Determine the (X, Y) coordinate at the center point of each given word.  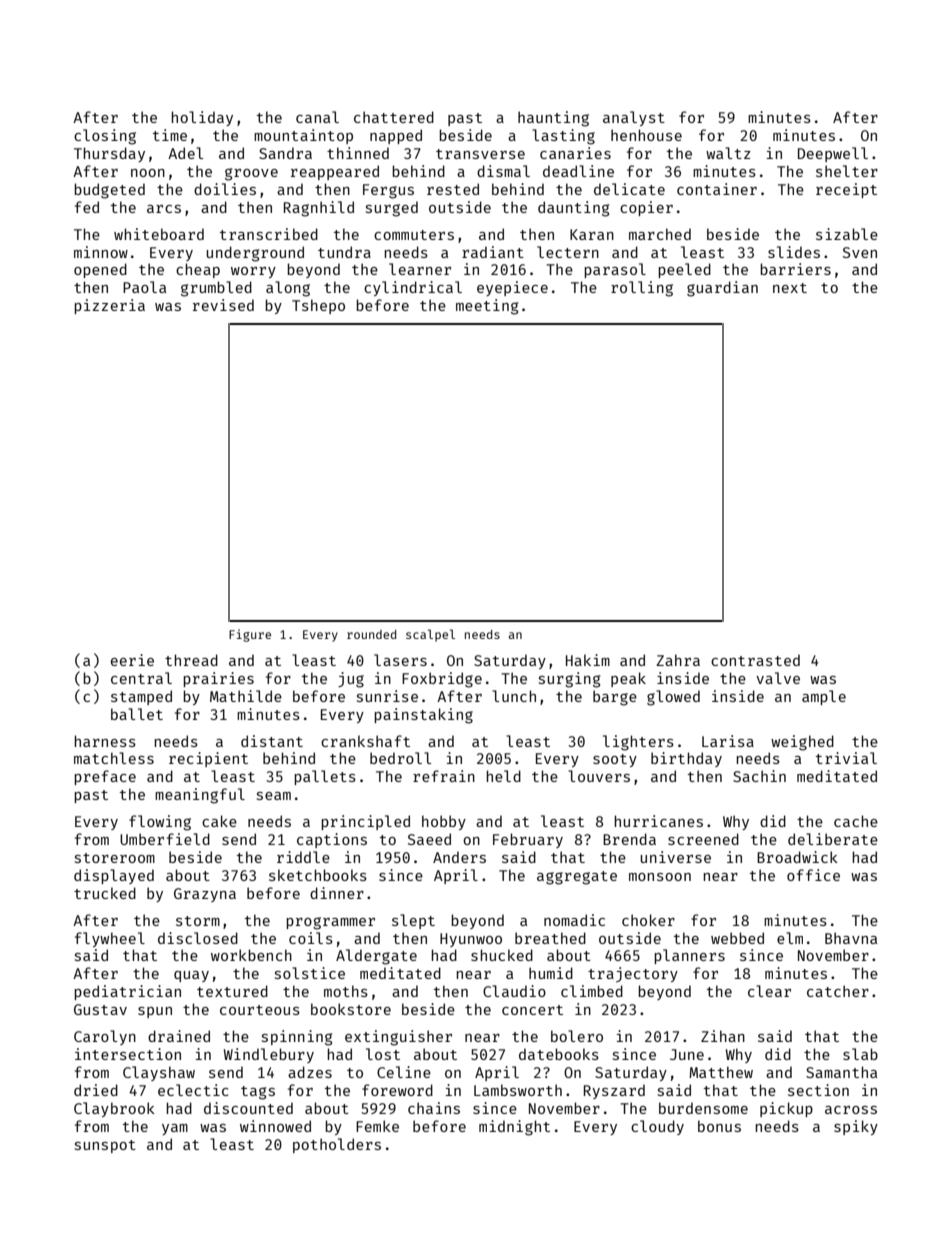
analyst (634, 118)
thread (191, 660)
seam (274, 796)
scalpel (430, 635)
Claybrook (114, 1109)
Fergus (388, 191)
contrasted (755, 660)
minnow (101, 252)
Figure (250, 635)
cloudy (657, 1127)
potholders (337, 1145)
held (503, 776)
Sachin (759, 776)
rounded (371, 634)
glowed (673, 698)
